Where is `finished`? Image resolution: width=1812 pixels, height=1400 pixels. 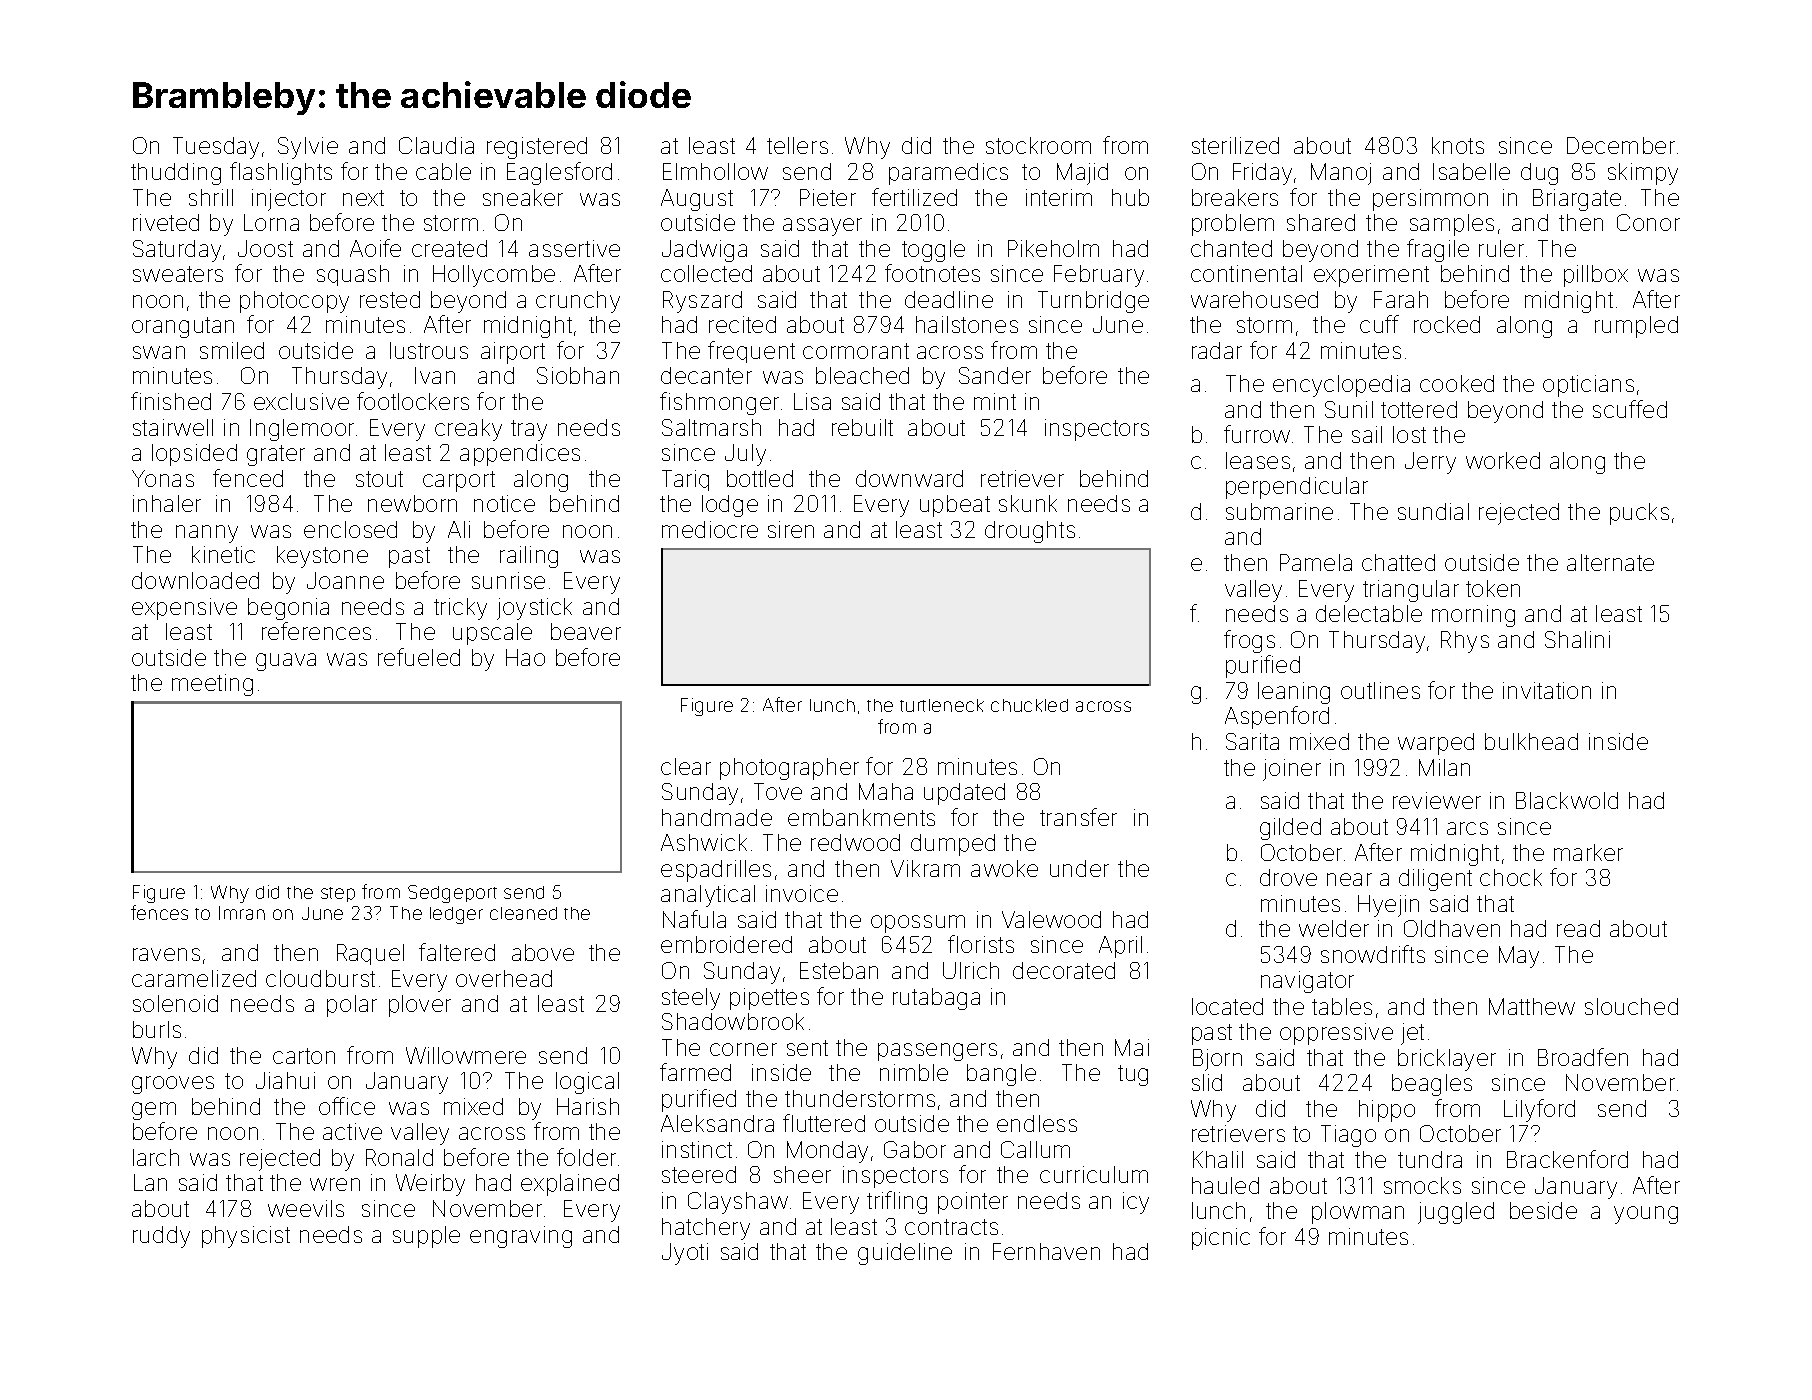 finished is located at coordinates (171, 401).
